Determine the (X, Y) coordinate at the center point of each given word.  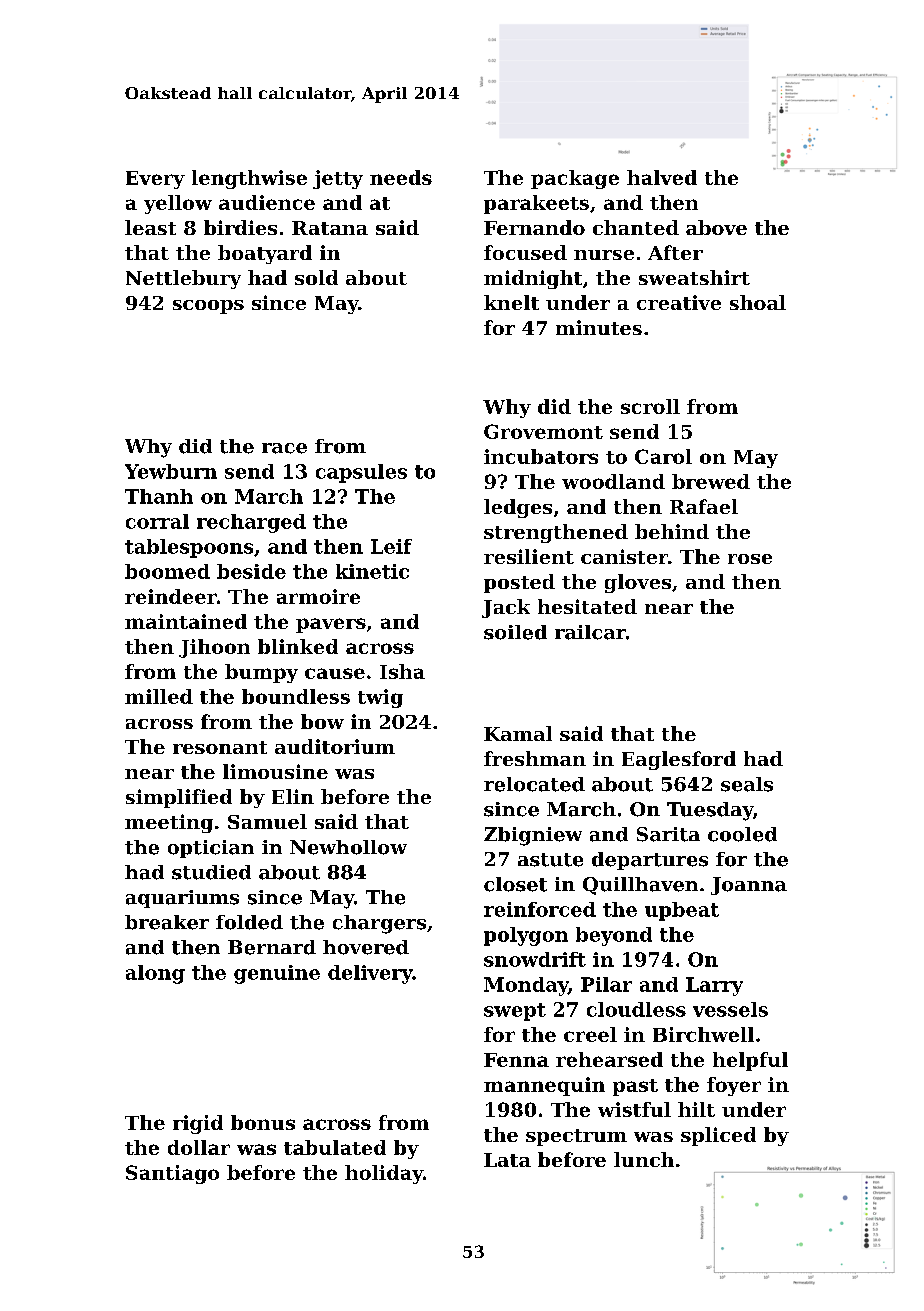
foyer (734, 1086)
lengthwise (249, 179)
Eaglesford (679, 760)
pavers (331, 625)
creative (679, 302)
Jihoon (214, 648)
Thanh (159, 496)
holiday (384, 1174)
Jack (506, 608)
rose (750, 559)
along (155, 974)
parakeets (536, 204)
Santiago (172, 1174)
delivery (370, 974)
